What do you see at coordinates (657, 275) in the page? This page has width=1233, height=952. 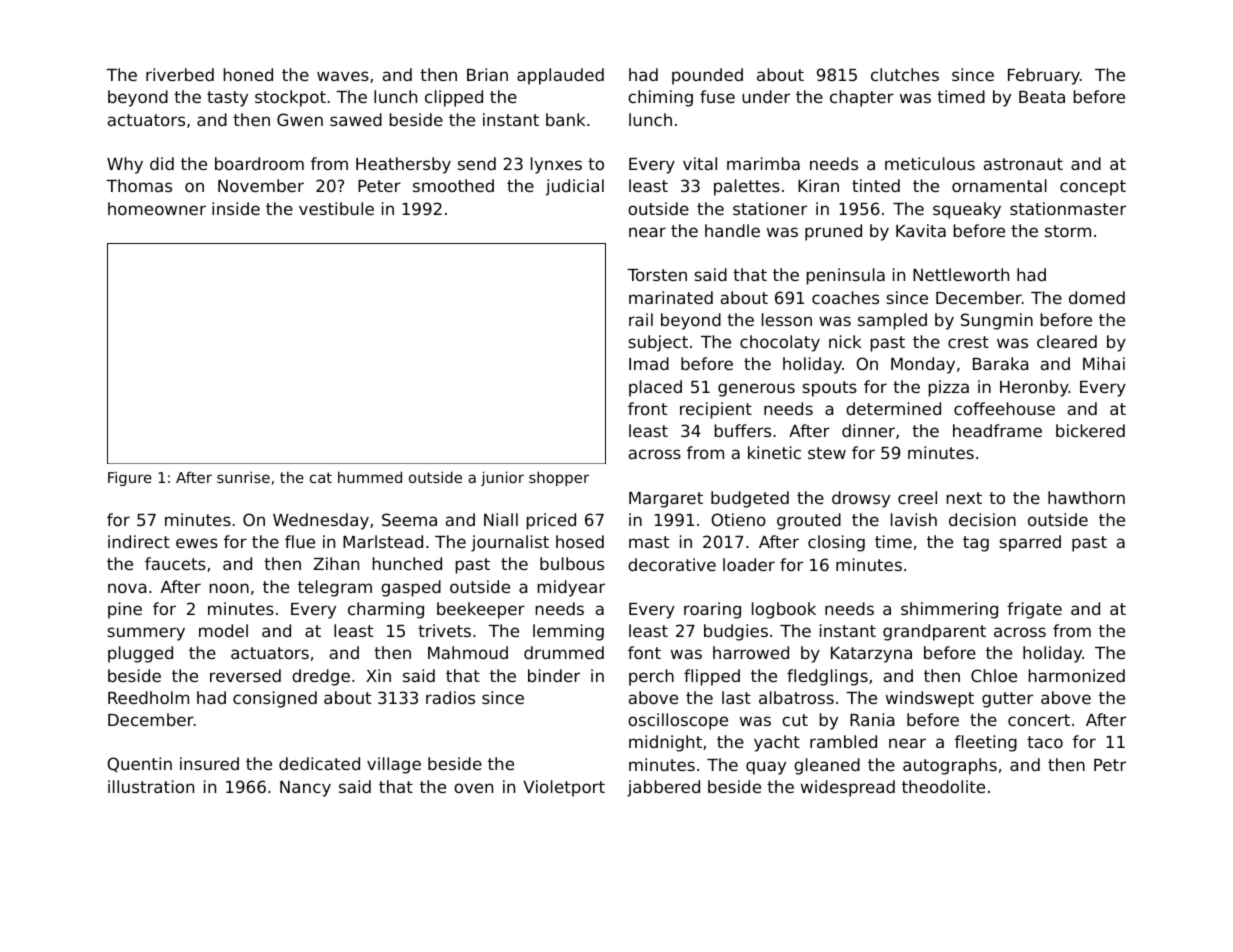 I see `Torsten` at bounding box center [657, 275].
